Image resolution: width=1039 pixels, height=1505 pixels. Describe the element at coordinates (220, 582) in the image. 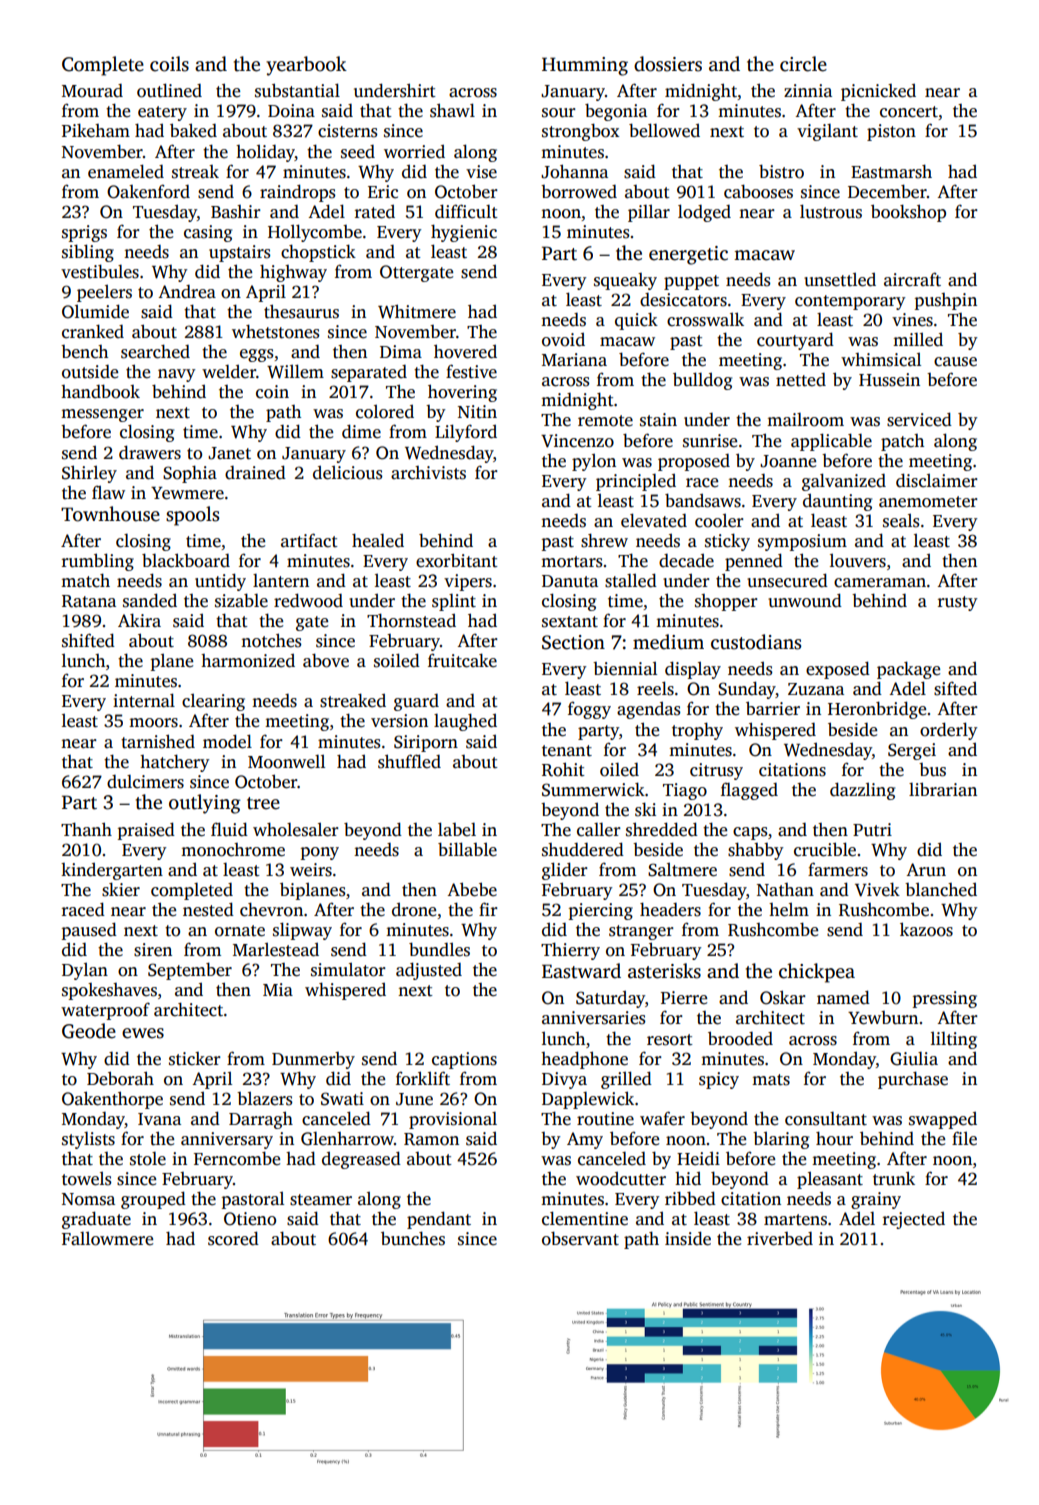

I see `untidy` at that location.
